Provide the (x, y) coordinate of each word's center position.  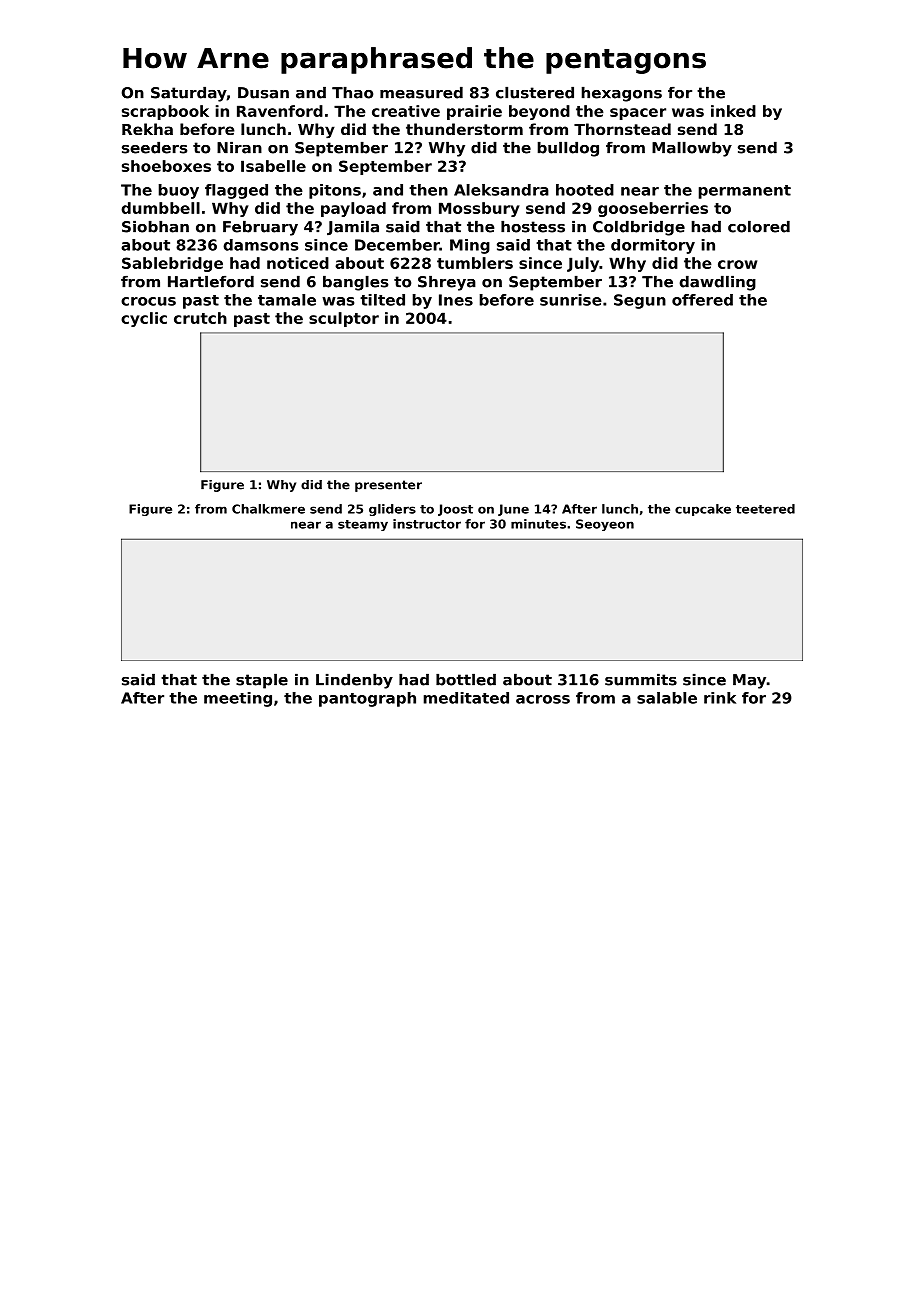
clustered (535, 92)
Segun (640, 301)
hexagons (622, 94)
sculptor (344, 319)
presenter (388, 486)
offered (702, 300)
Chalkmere (268, 509)
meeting (238, 699)
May (749, 681)
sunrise (571, 300)
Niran (239, 147)
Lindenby (354, 681)
